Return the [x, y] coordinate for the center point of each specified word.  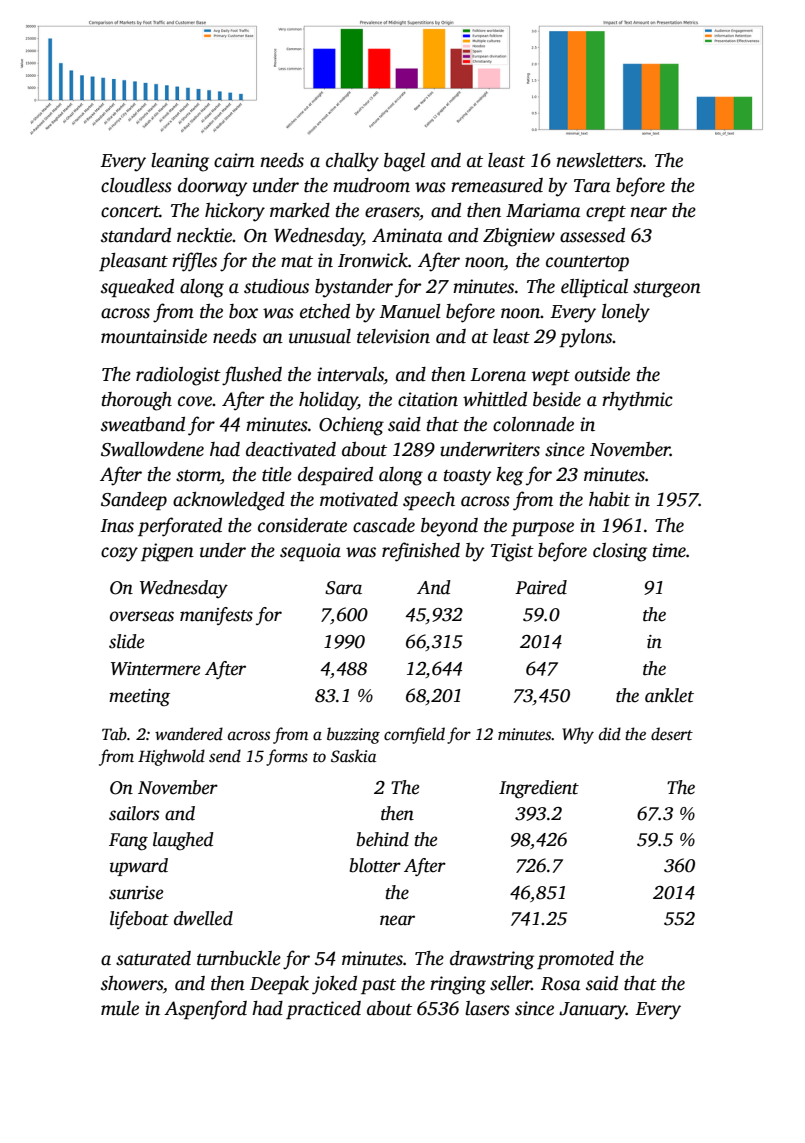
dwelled [203, 918]
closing [620, 552]
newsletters [600, 160]
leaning [180, 162]
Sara [343, 588]
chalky [352, 162]
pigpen [167, 552]
